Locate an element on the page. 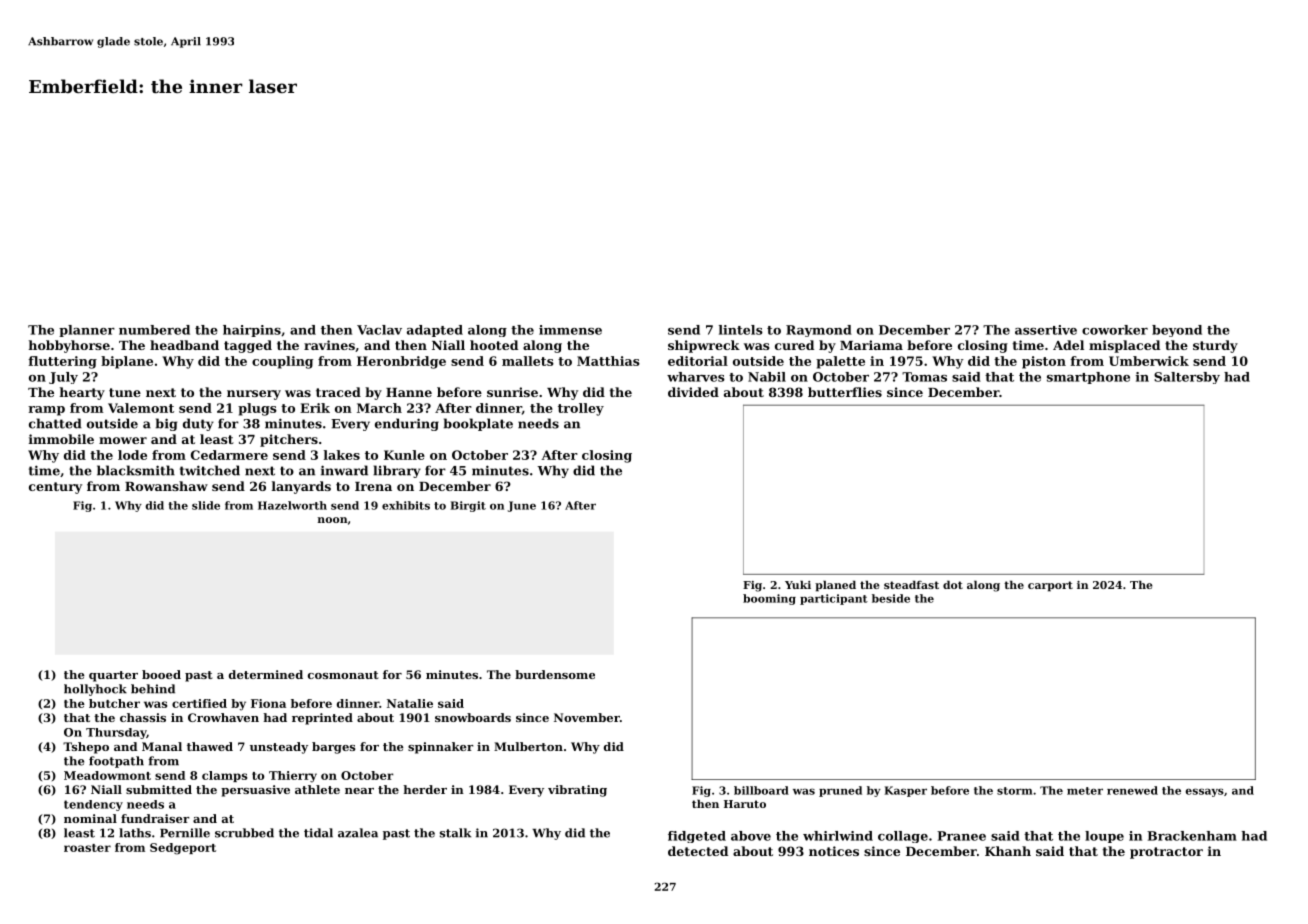  immense is located at coordinates (570, 330).
